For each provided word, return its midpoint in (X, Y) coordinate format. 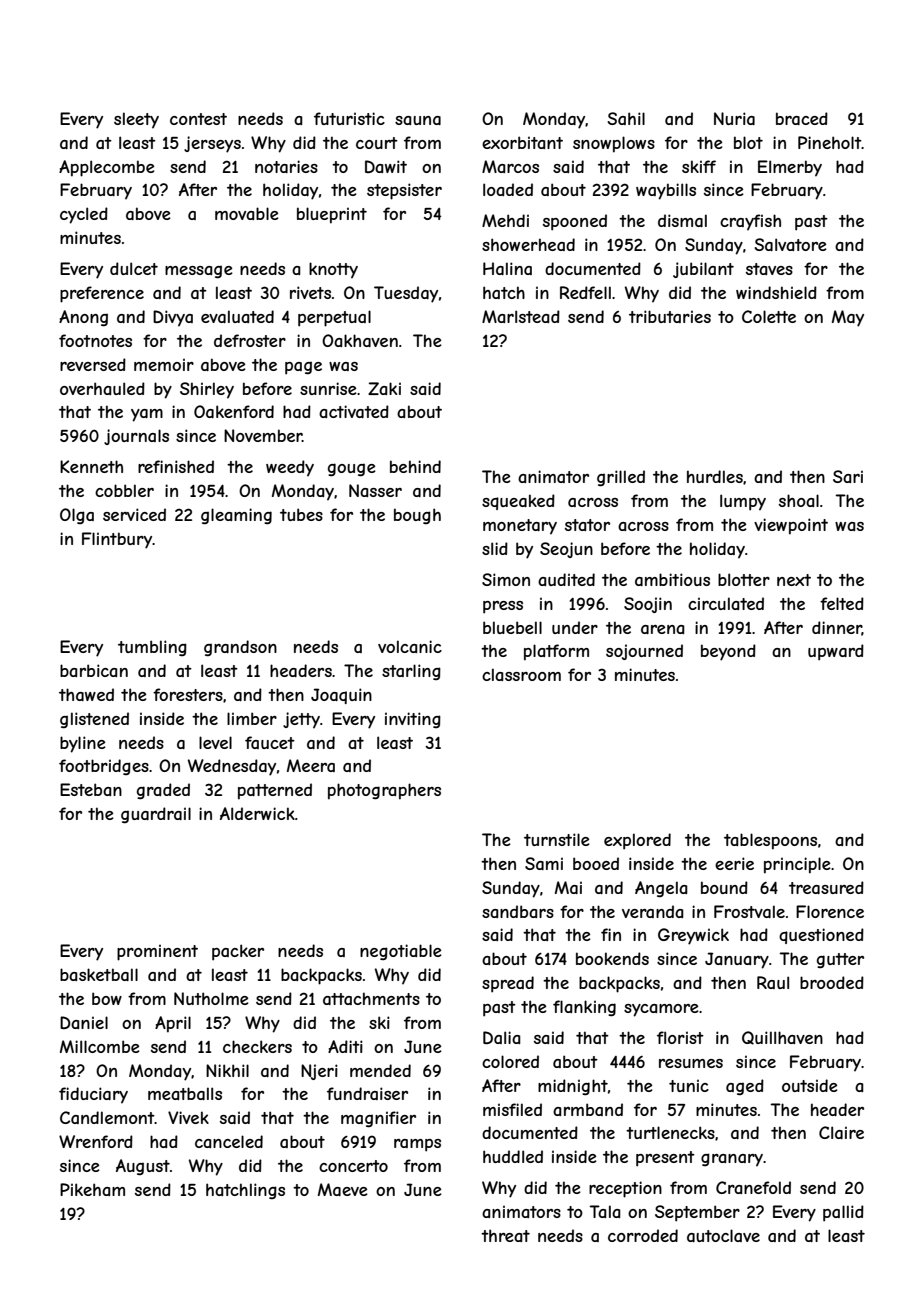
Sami (544, 863)
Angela (661, 889)
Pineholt (830, 142)
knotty (333, 270)
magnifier (378, 1119)
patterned (275, 791)
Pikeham (92, 1189)
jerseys (212, 144)
